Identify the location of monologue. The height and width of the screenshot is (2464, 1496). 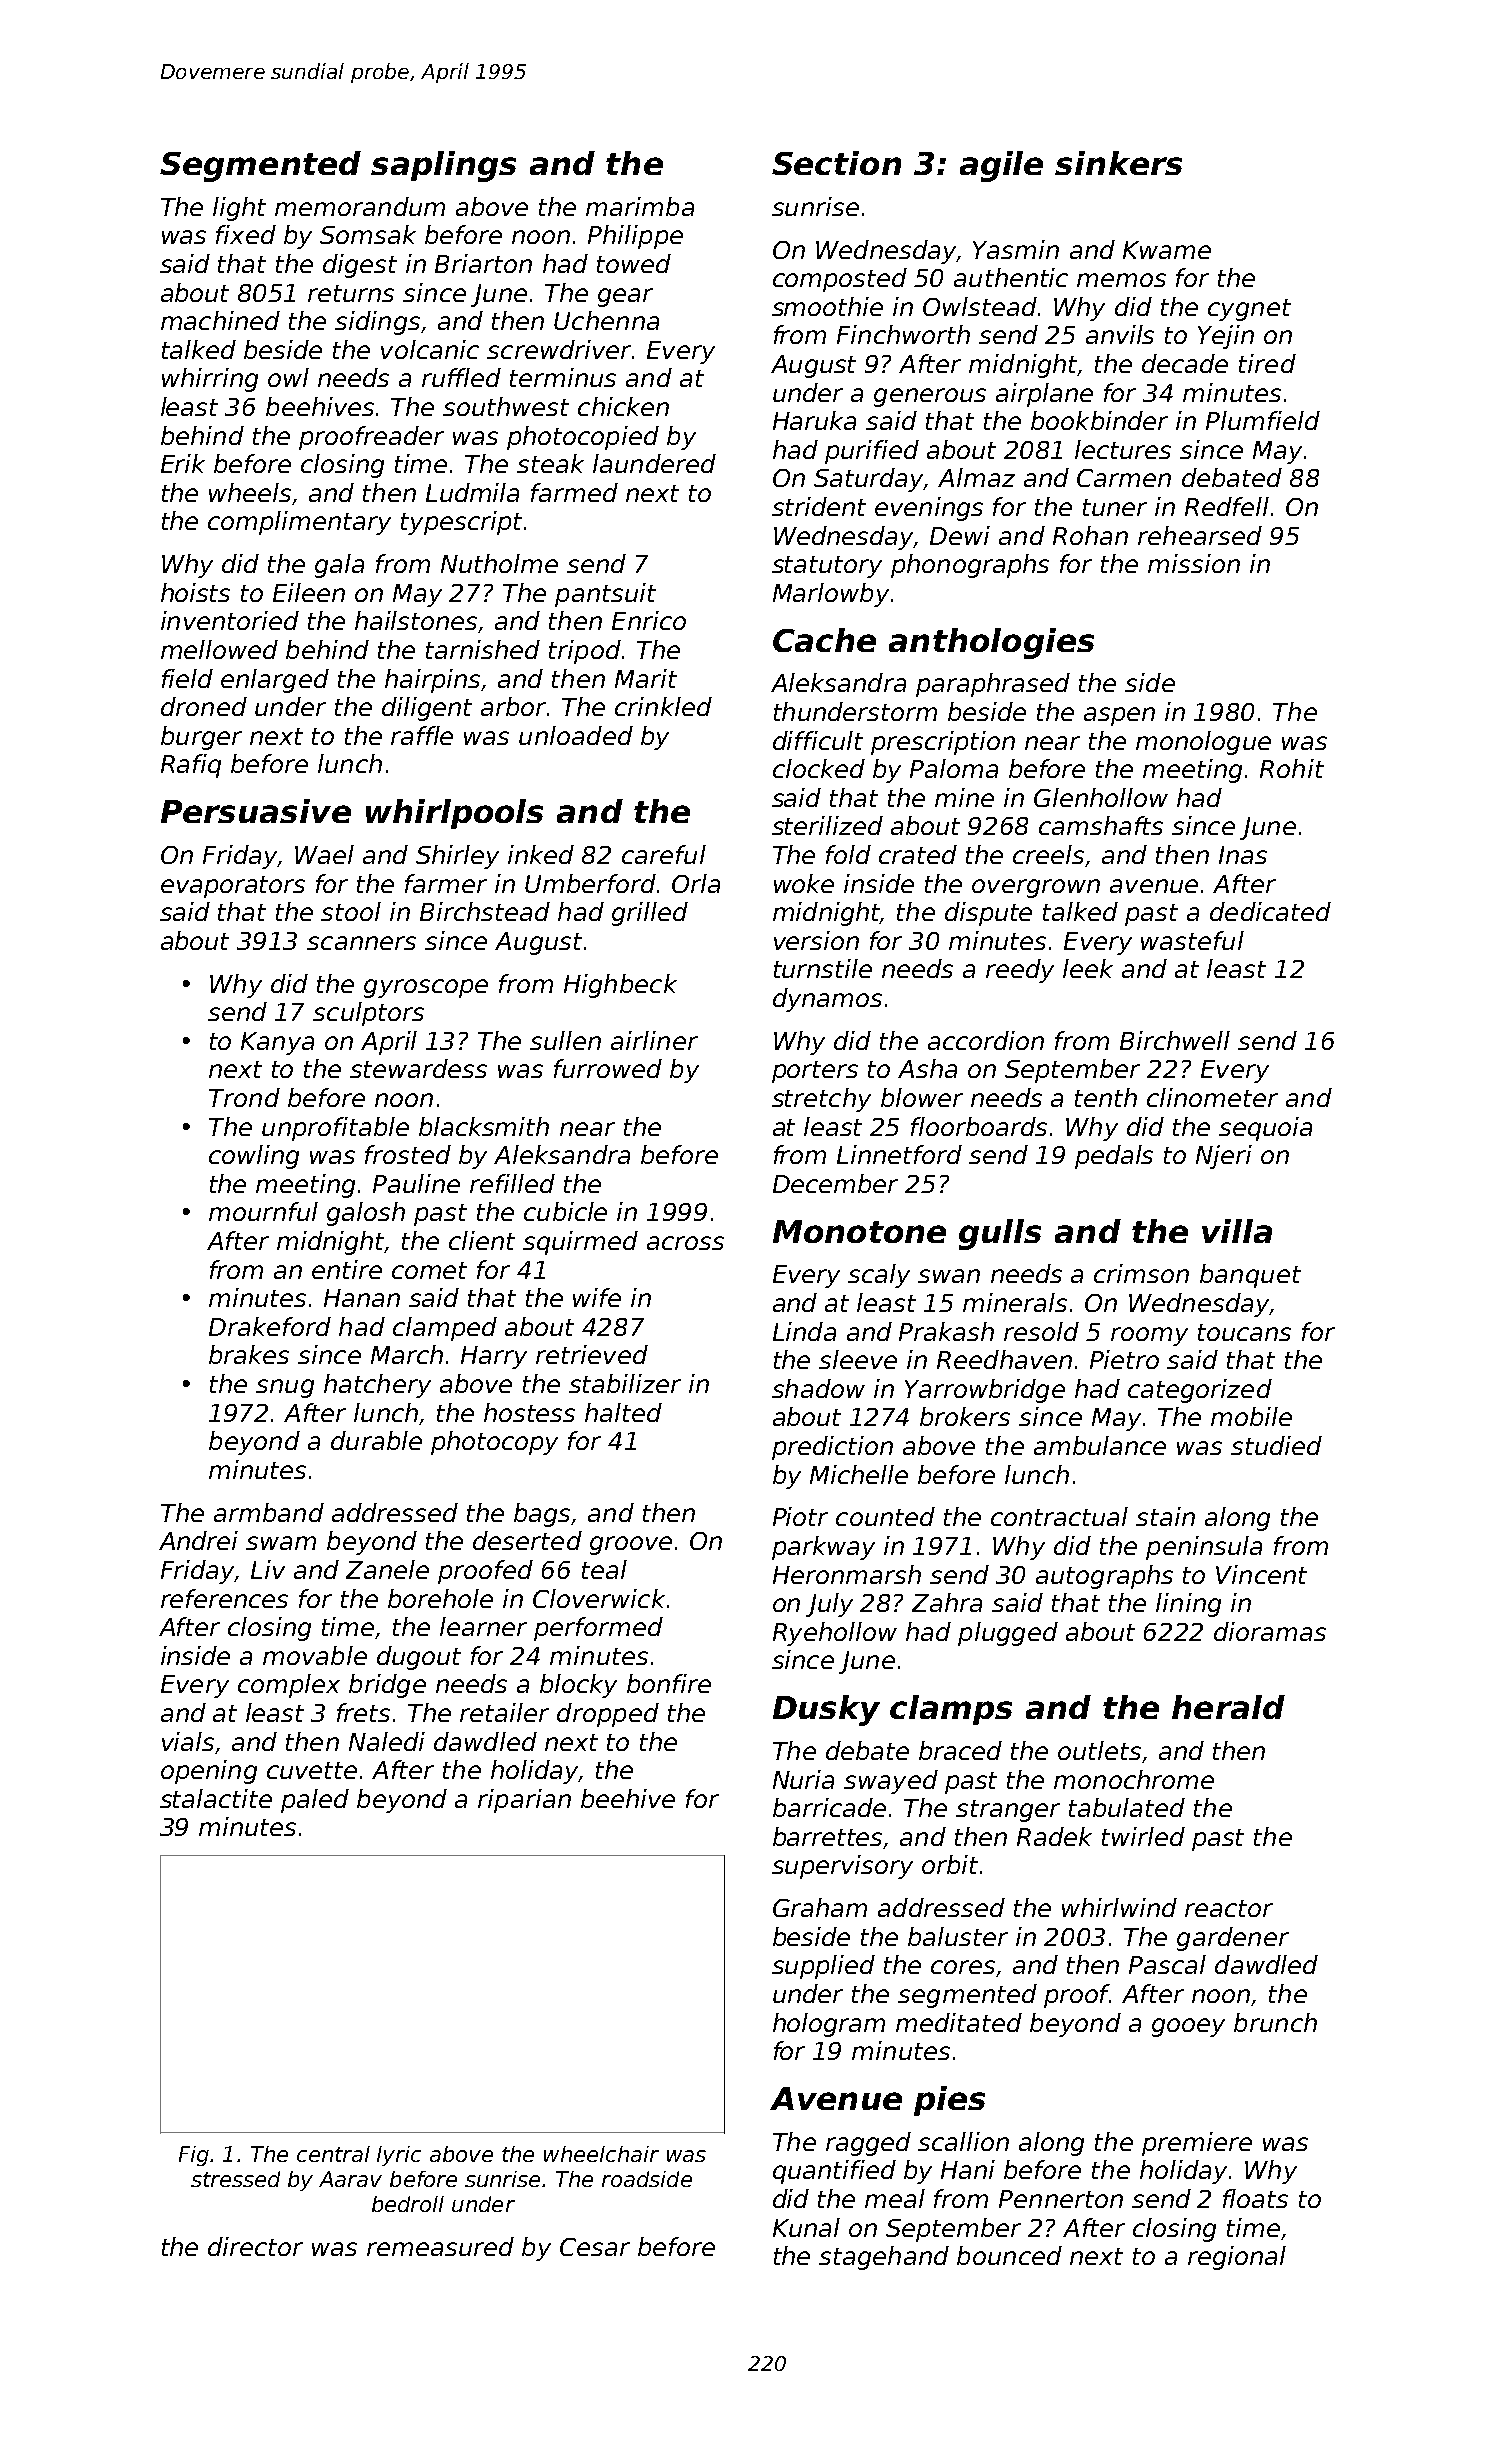
(1203, 743).
